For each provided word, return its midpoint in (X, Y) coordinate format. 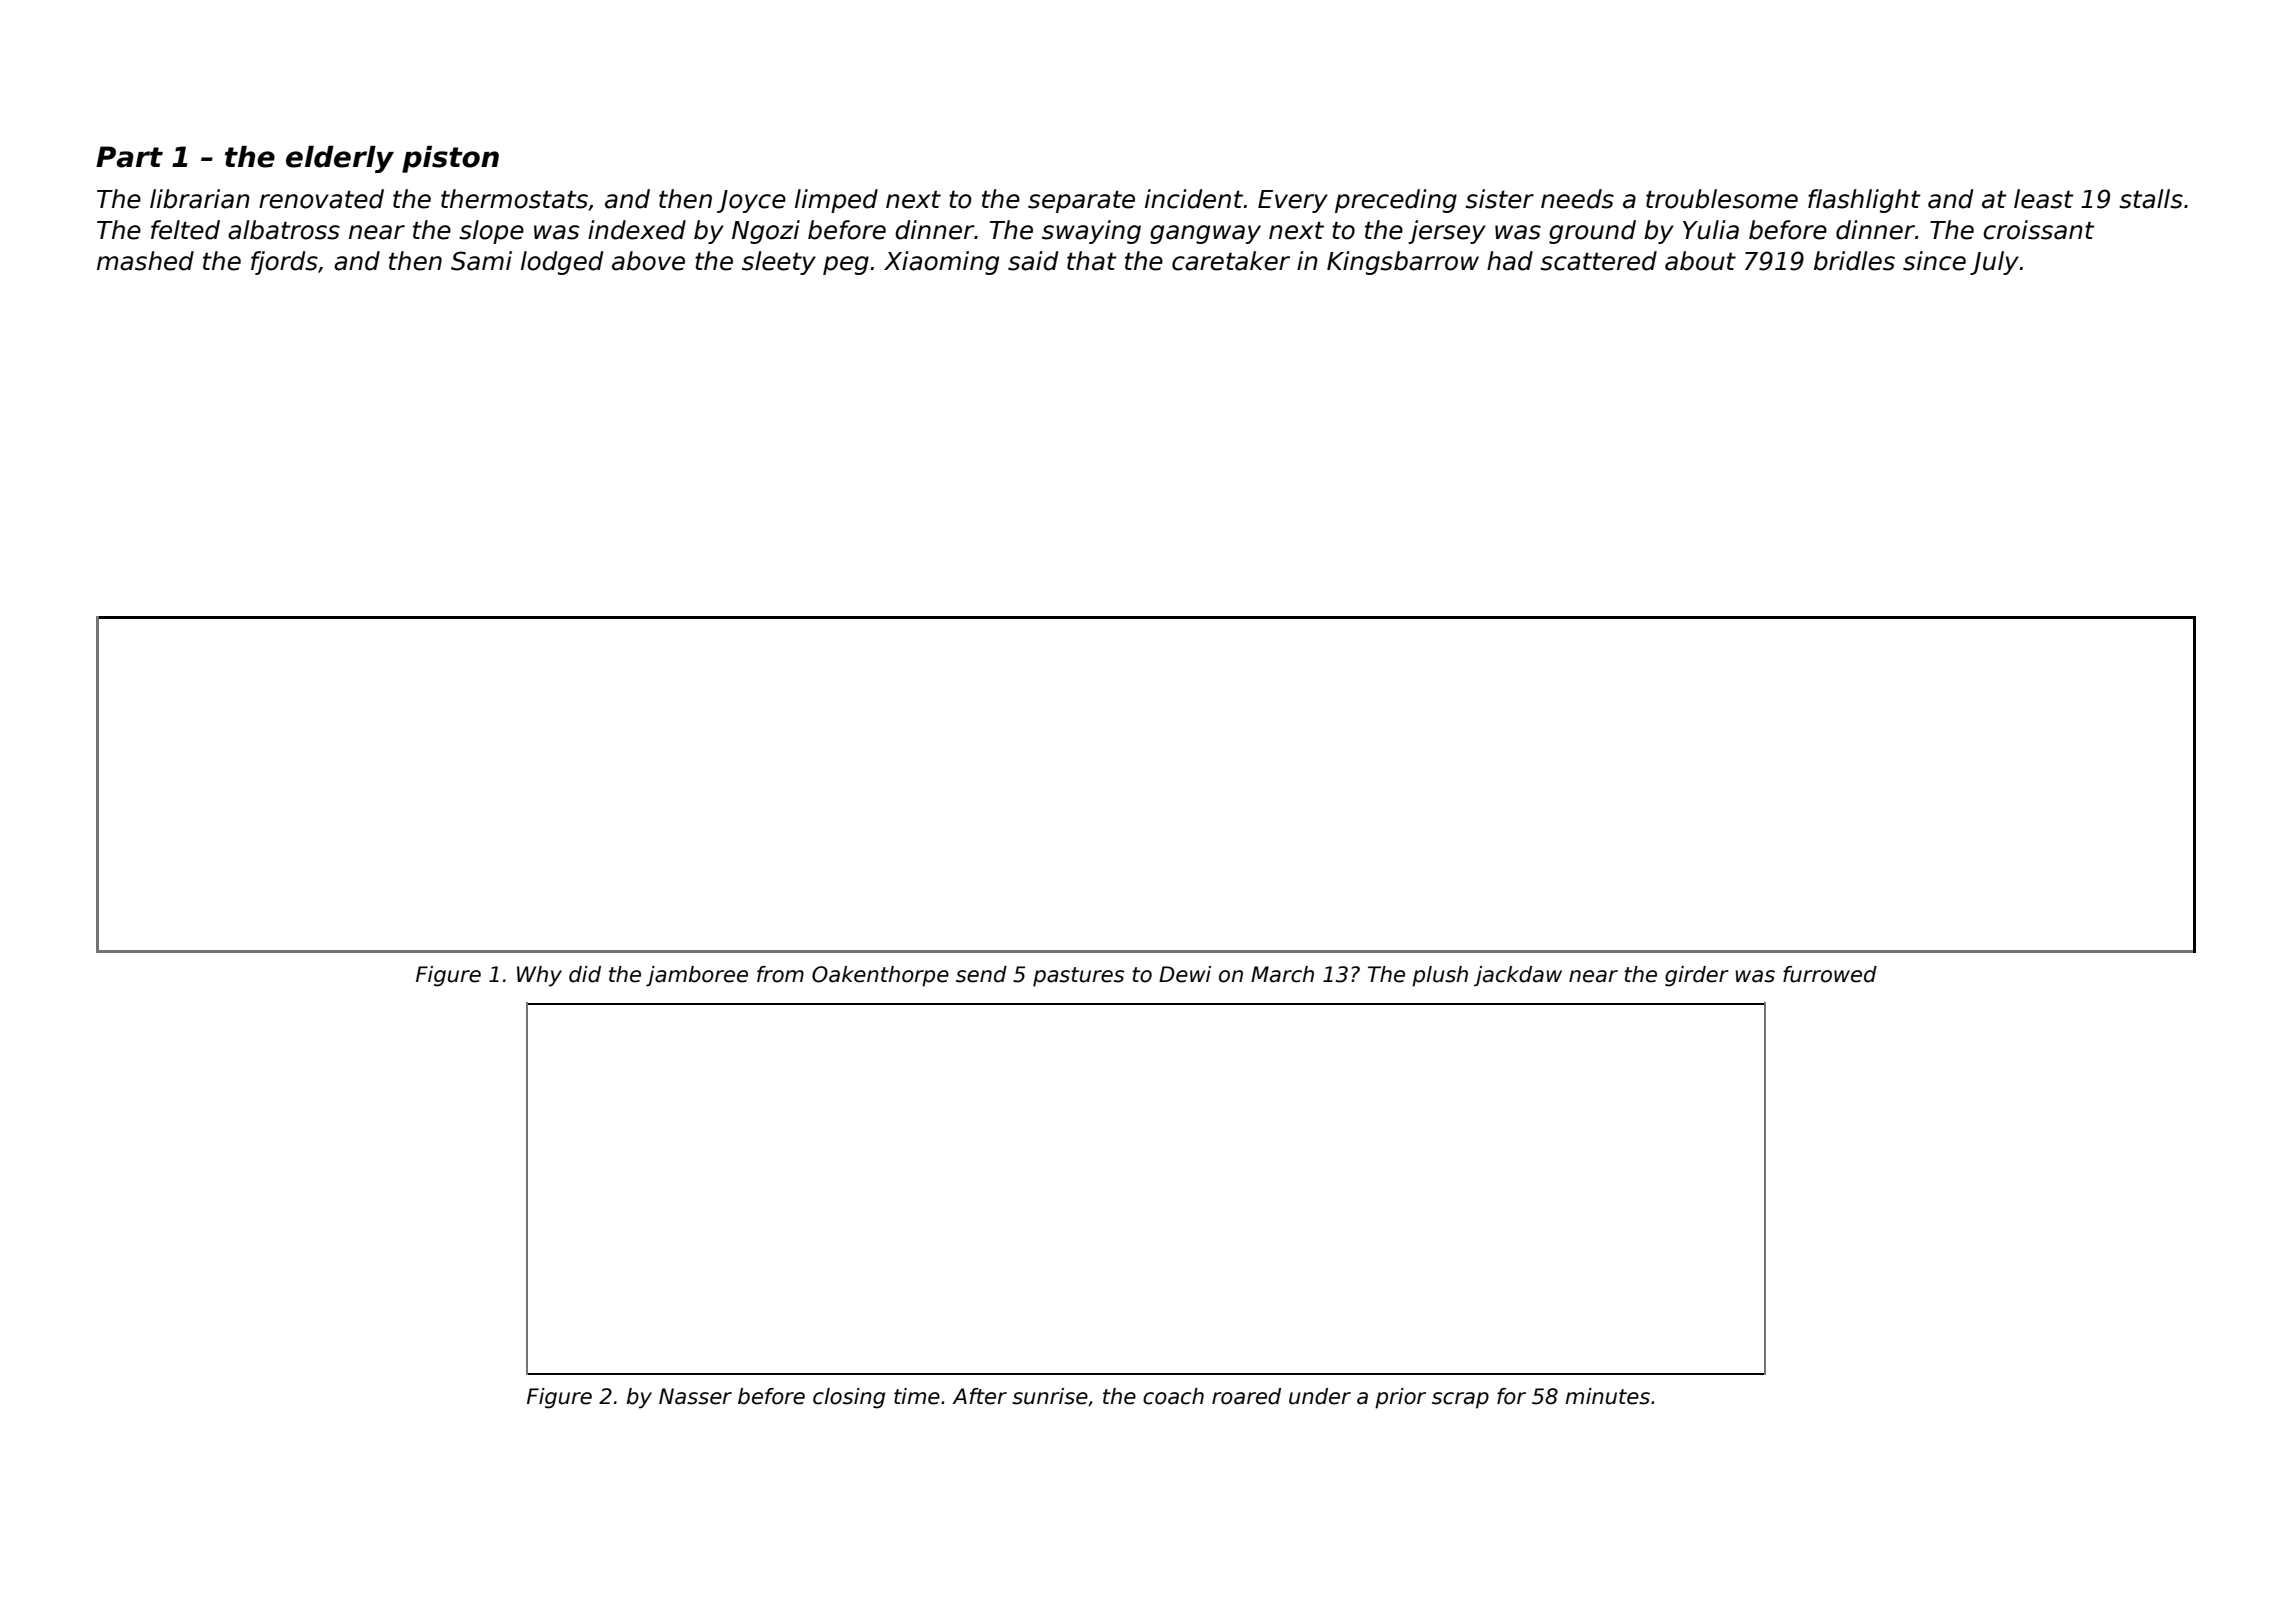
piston (450, 159)
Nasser (695, 1396)
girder (1697, 976)
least (2044, 199)
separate (1081, 202)
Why (539, 976)
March (1282, 974)
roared (1246, 1396)
